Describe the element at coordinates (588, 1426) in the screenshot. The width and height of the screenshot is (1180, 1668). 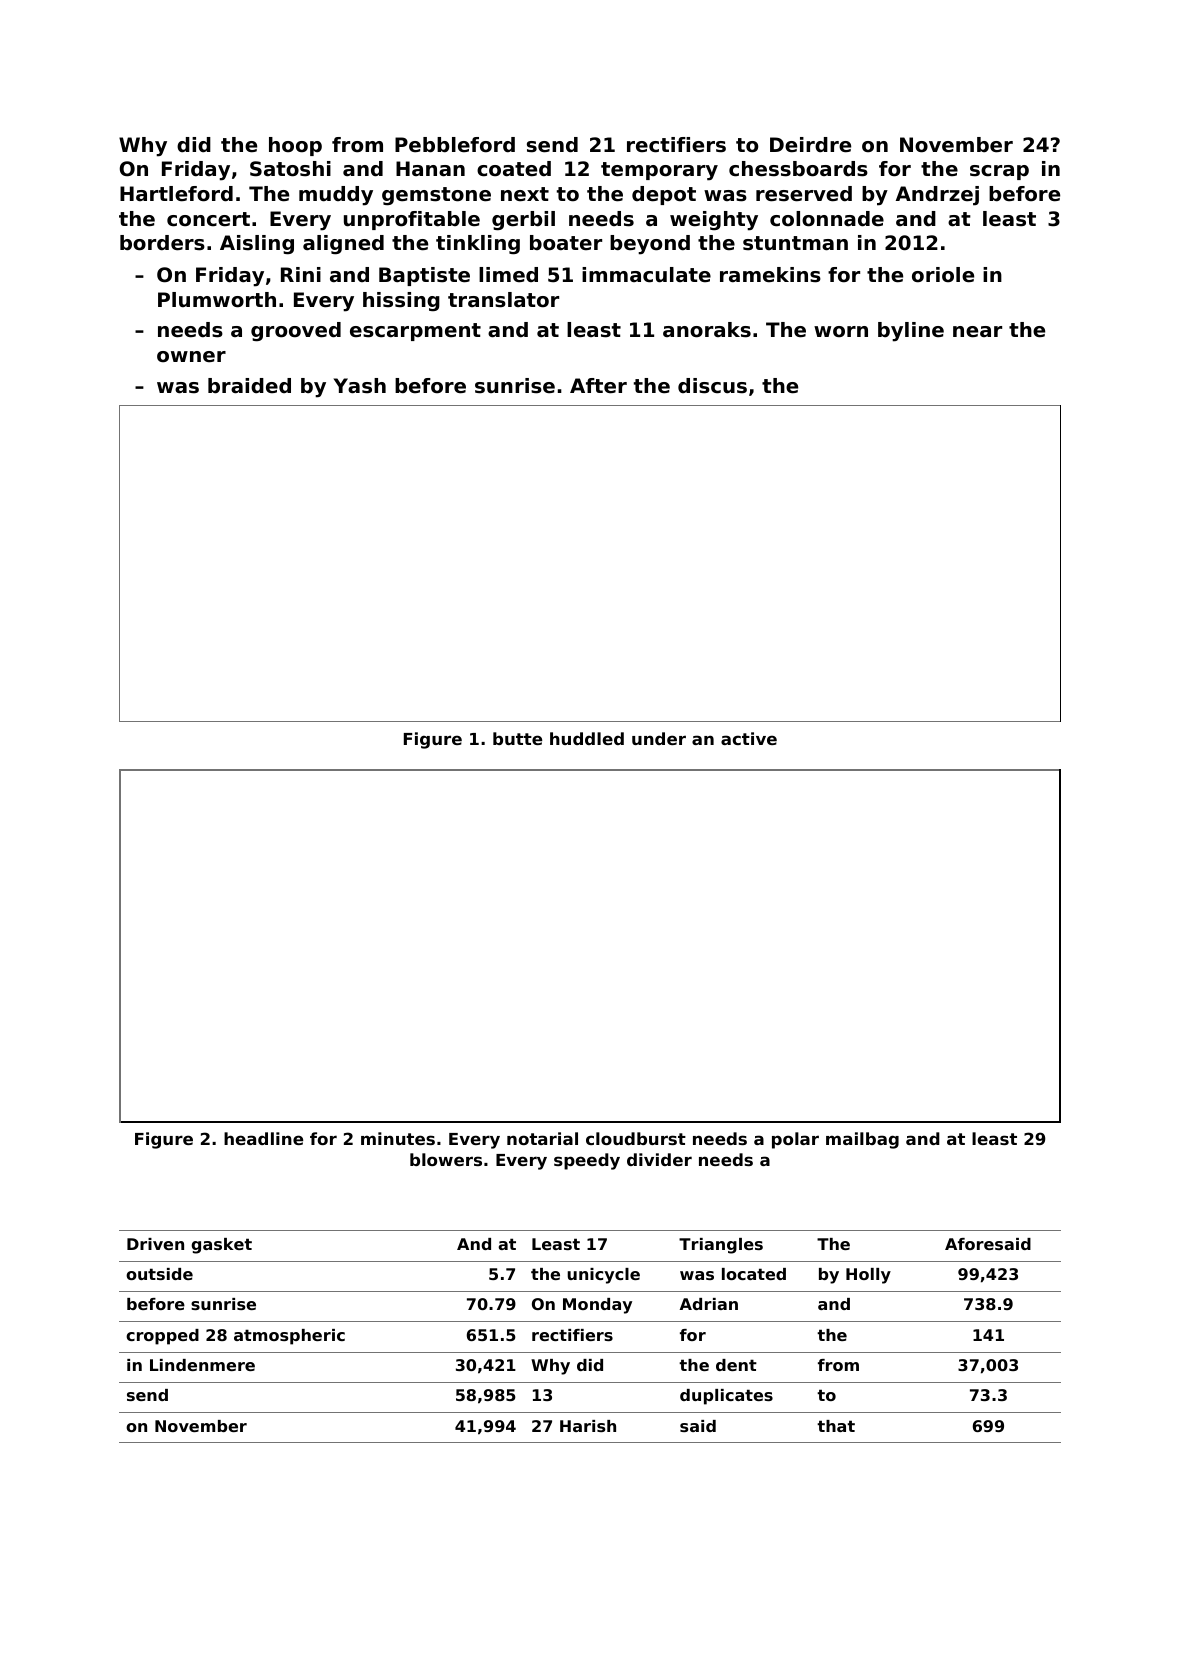
I see `Harish` at that location.
